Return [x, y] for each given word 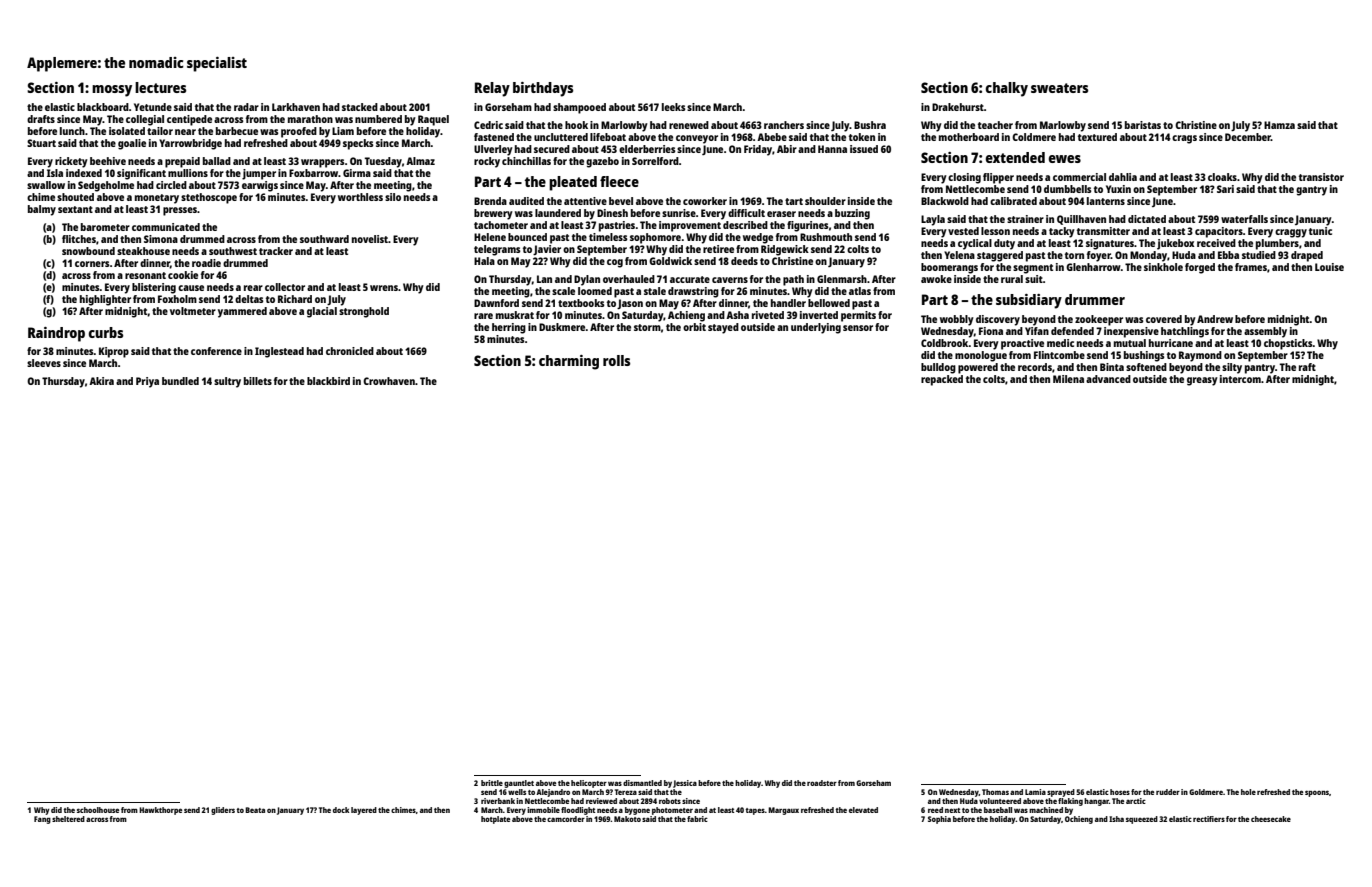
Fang [42, 820]
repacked [942, 380]
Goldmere [1206, 792]
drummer [1095, 299]
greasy [1202, 381]
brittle [492, 783]
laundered [558, 213]
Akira [101, 381]
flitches [79, 239]
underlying [816, 328]
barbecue [237, 131]
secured [552, 149]
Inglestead [279, 352]
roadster [822, 783]
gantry [1311, 191]
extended [1015, 157]
